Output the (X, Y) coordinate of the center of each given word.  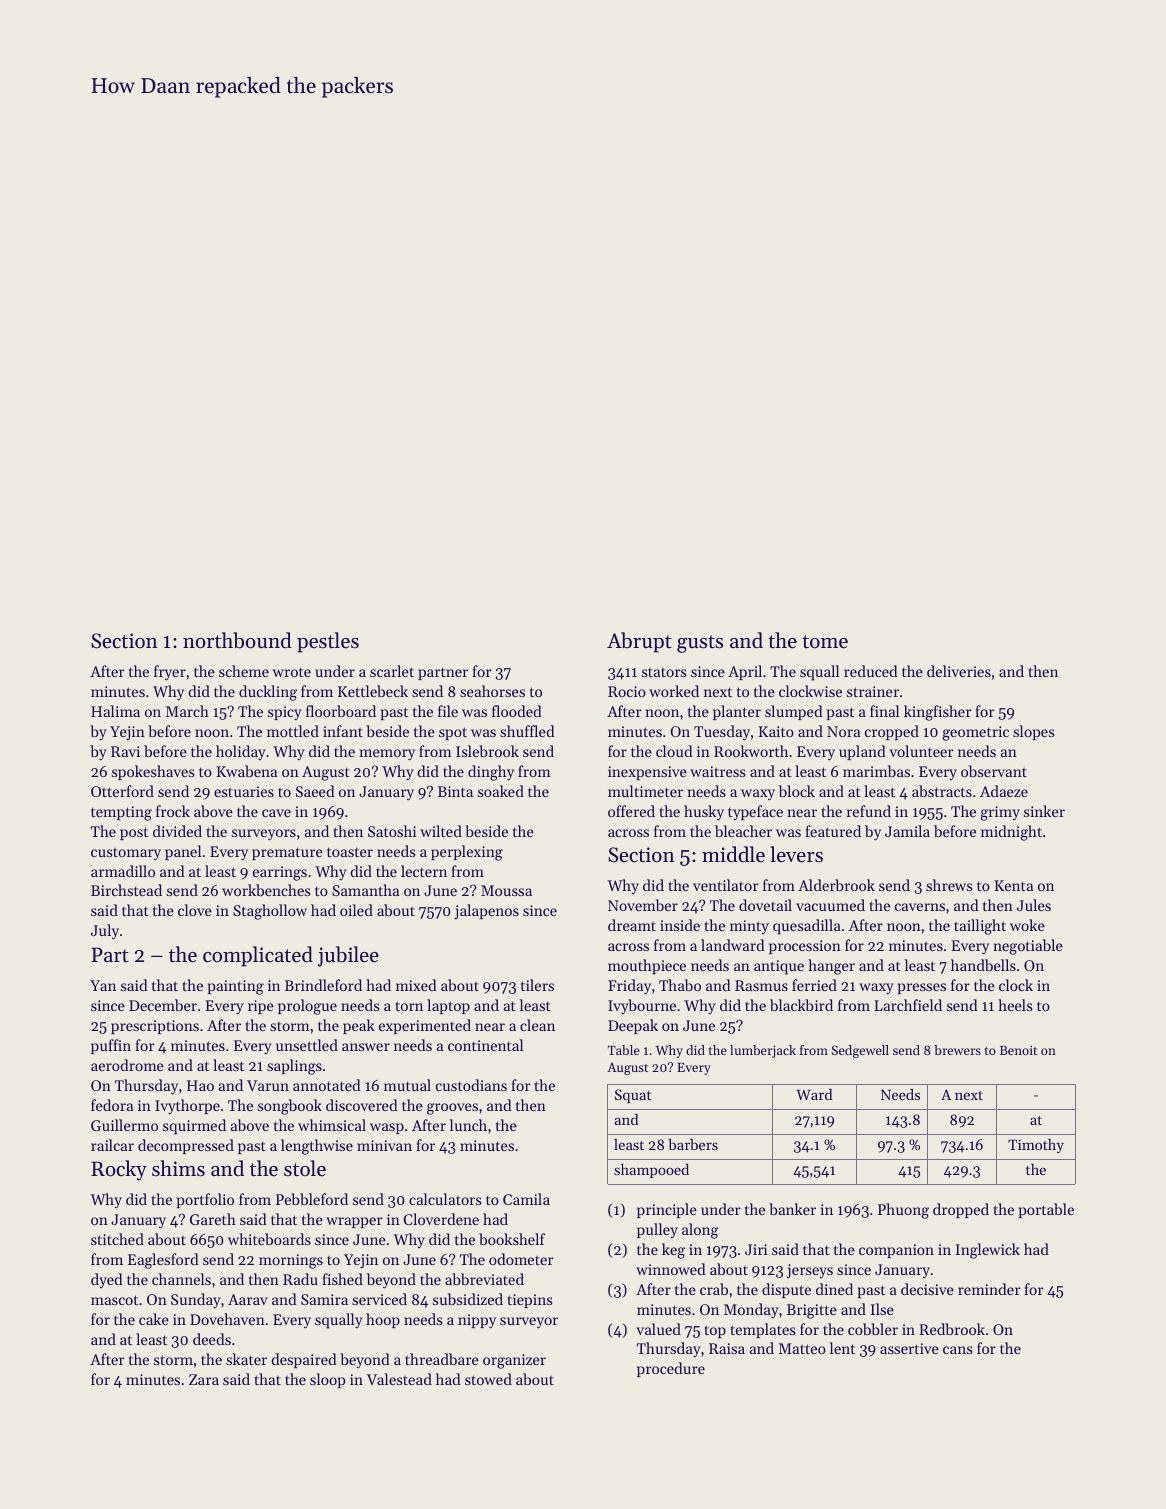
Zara (204, 1379)
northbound (237, 640)
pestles (328, 642)
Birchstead (126, 890)
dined (834, 1289)
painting (236, 987)
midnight (1011, 833)
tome (825, 642)
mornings (291, 1261)
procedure (671, 1369)
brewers (957, 1050)
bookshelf (512, 1239)
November (643, 905)
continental (485, 1045)
